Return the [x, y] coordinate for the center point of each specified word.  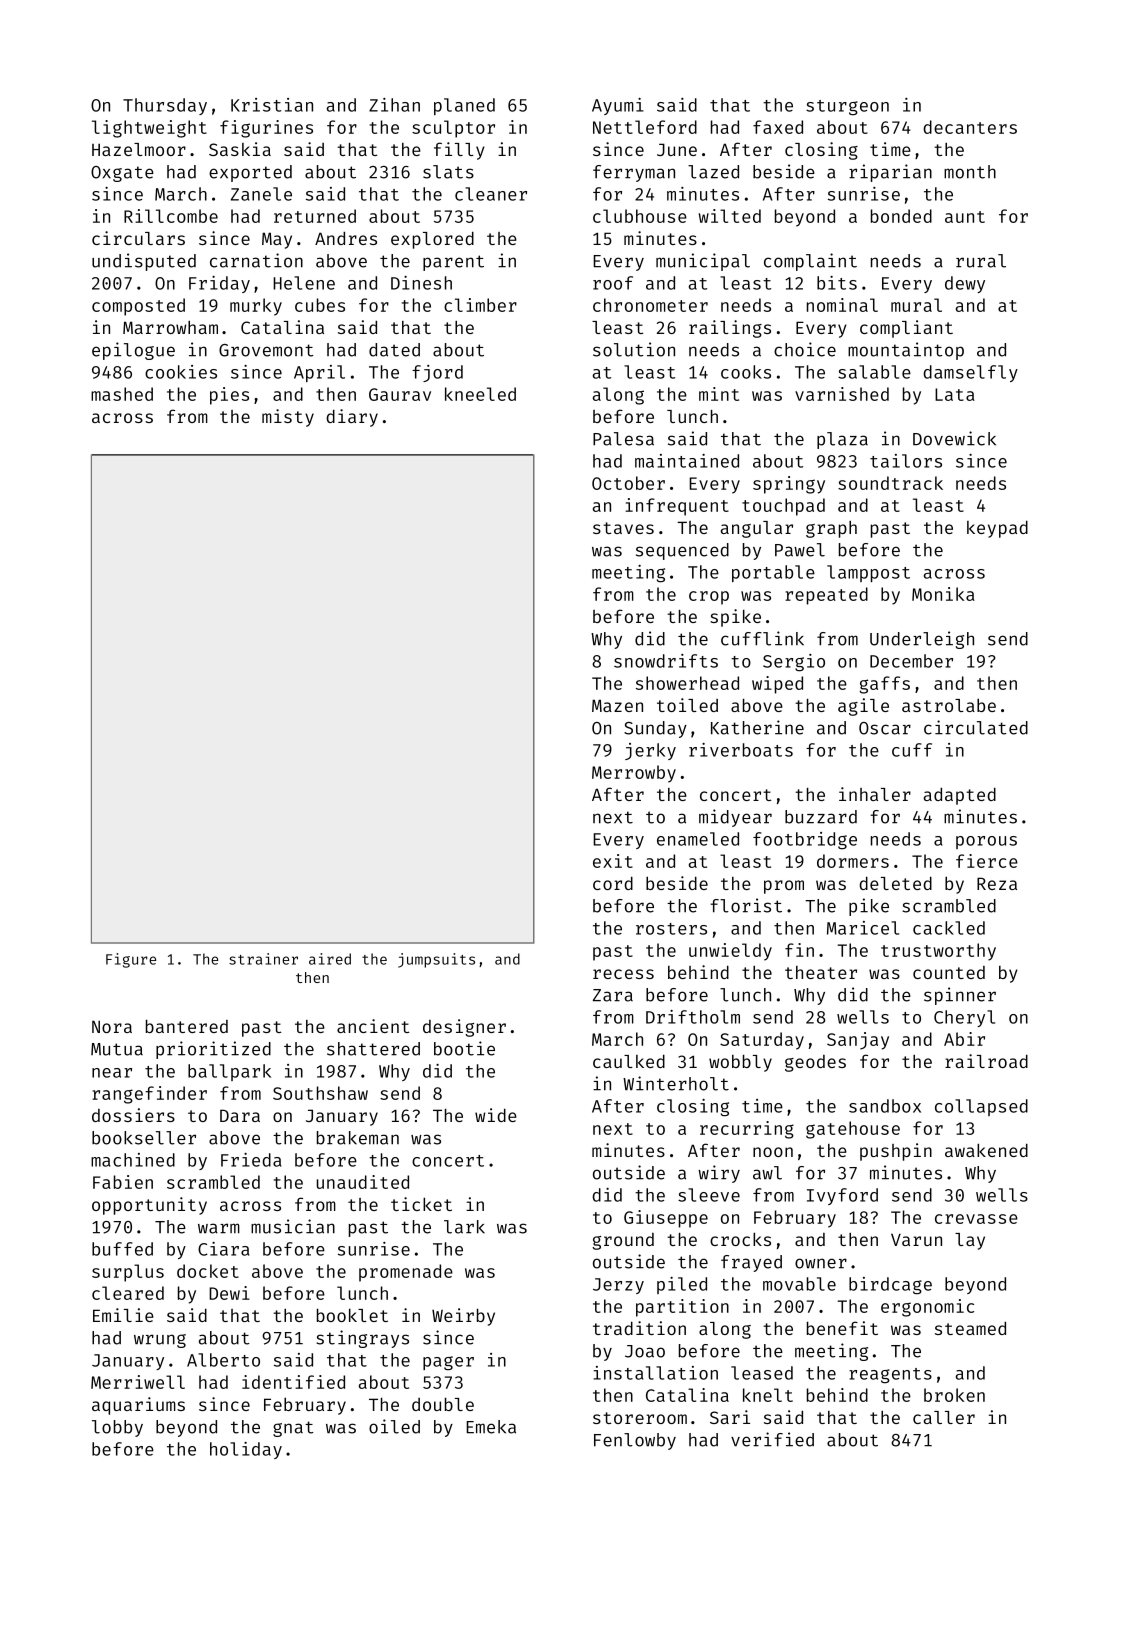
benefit [842, 1328]
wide [496, 1115]
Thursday [165, 106]
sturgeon [847, 108]
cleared [128, 1293]
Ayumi [618, 106]
